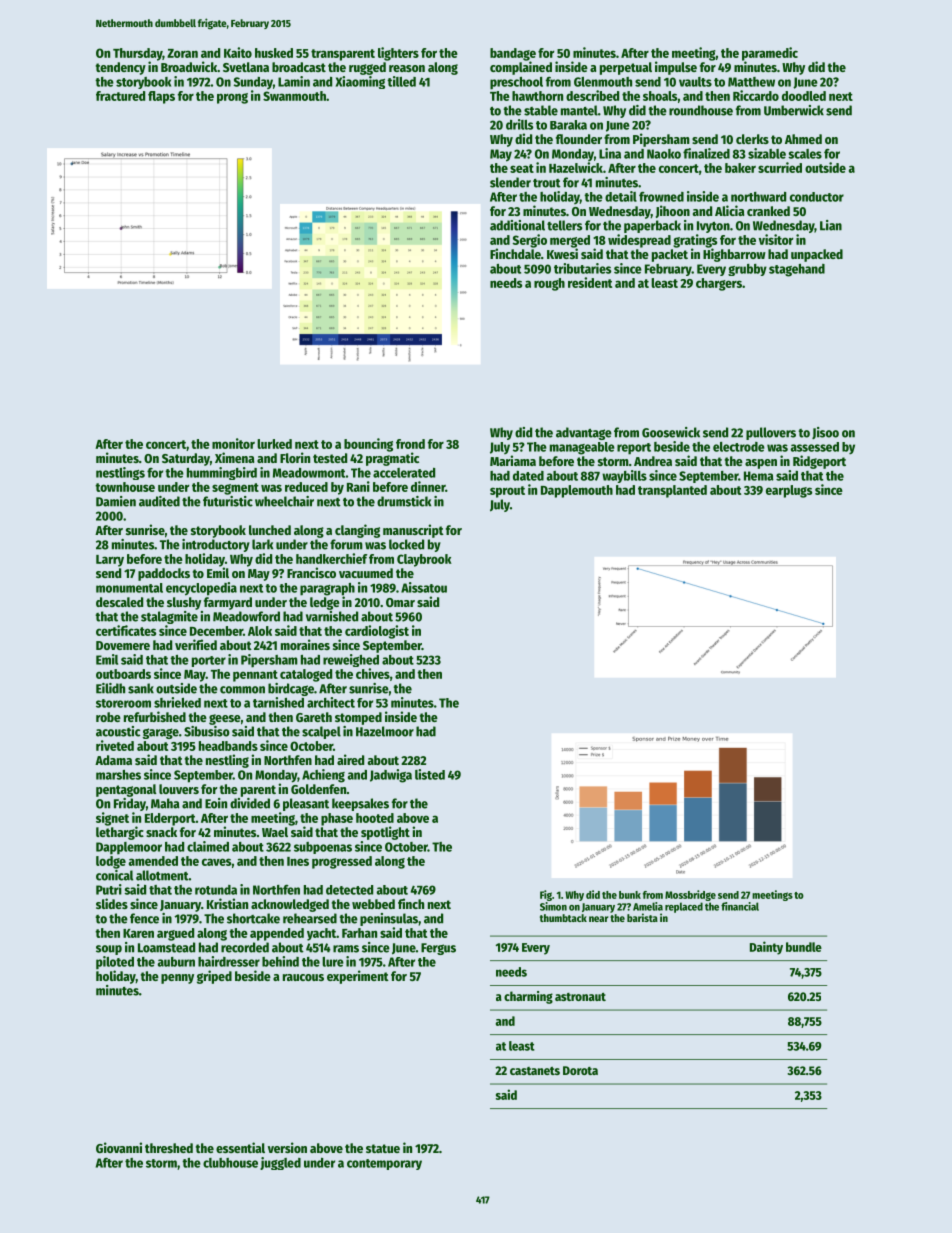 The image size is (952, 1233). What do you see at coordinates (238, 52) in the document?
I see `Kaito` at bounding box center [238, 52].
